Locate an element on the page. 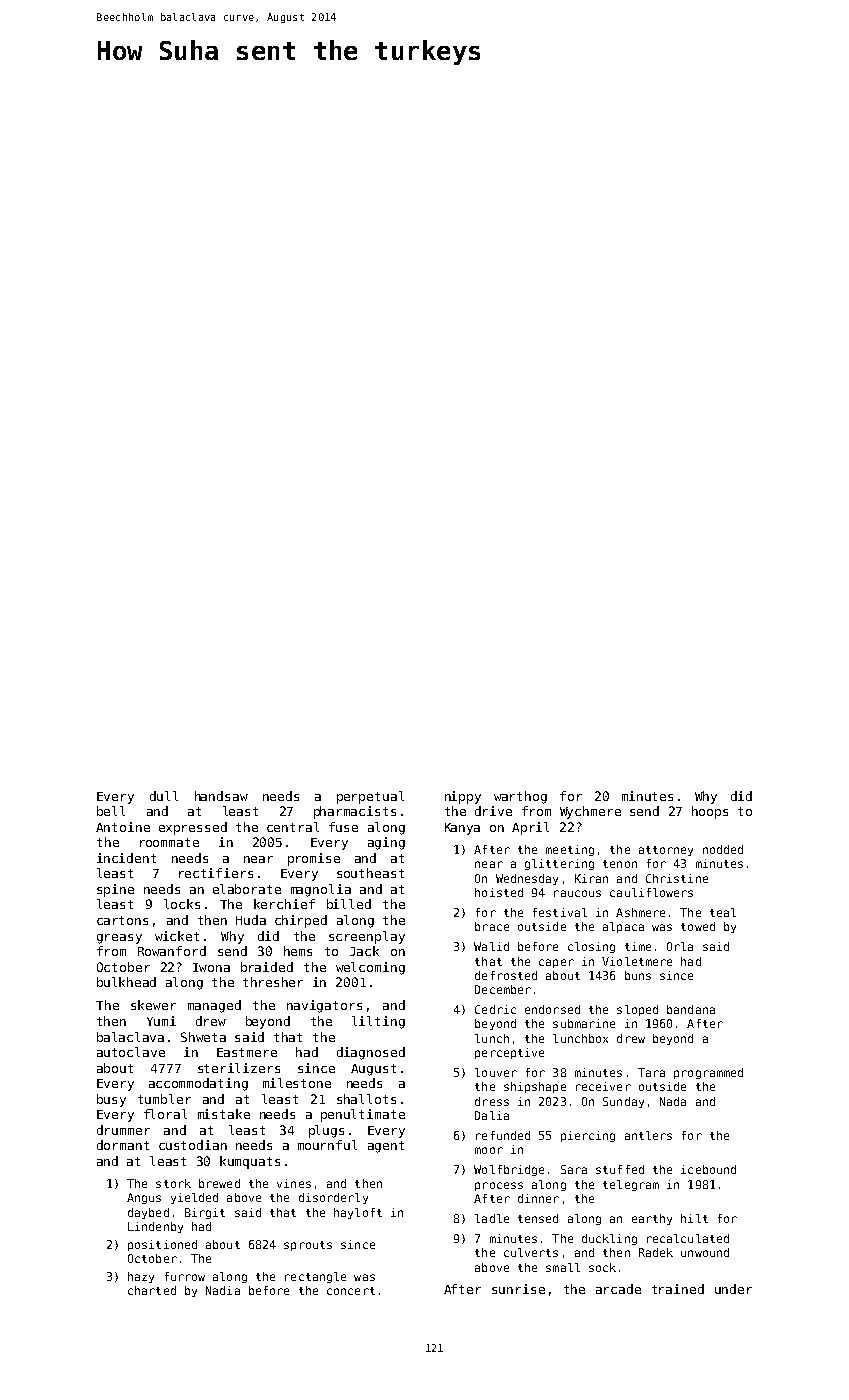 This image has width=849, height=1400. defrosted is located at coordinates (506, 975).
